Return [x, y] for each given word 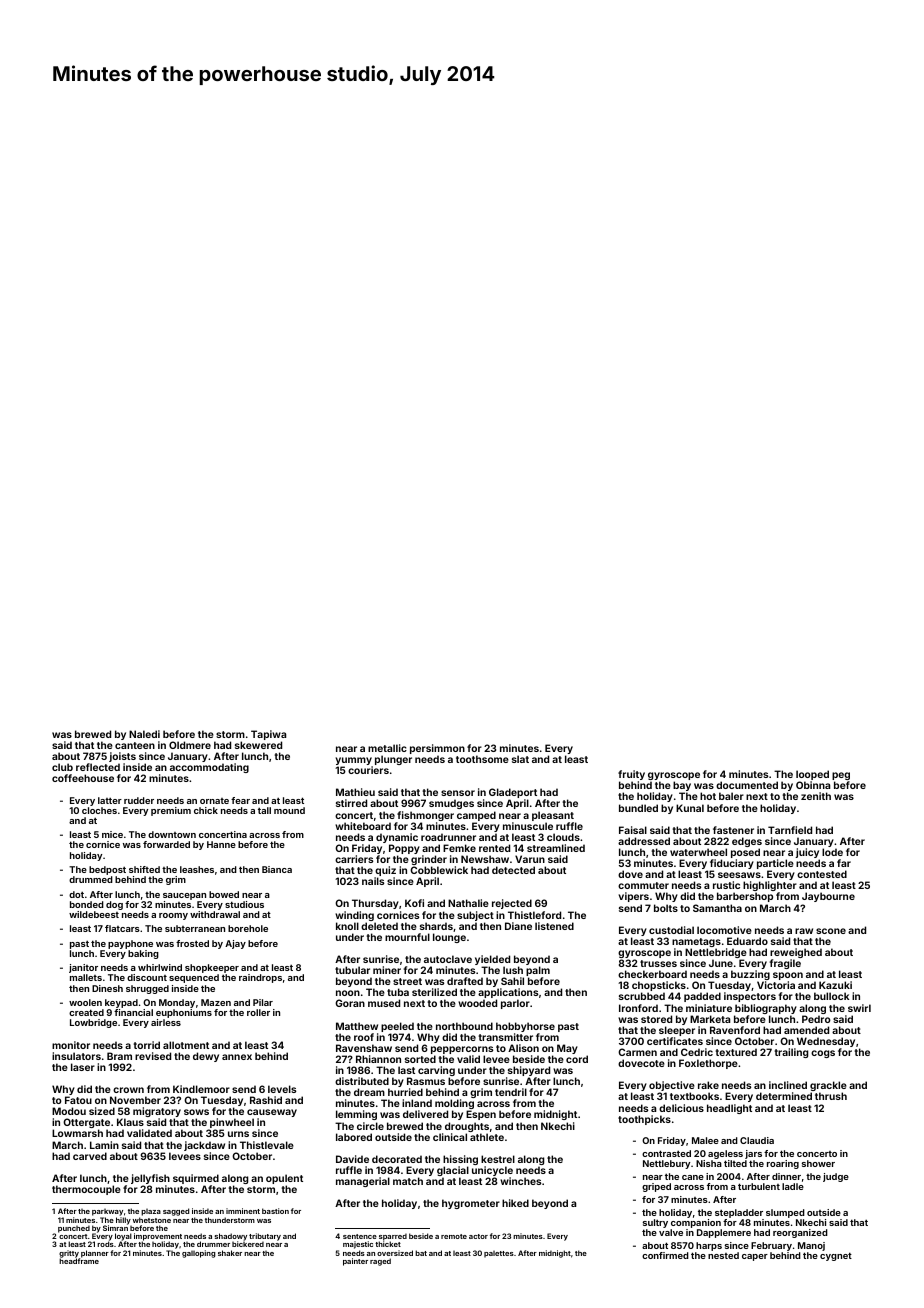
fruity [631, 775]
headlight [729, 1109]
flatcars [122, 928]
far [844, 863]
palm [538, 971]
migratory [157, 1112]
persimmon [437, 749]
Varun [530, 859]
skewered [258, 745]
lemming [356, 1115]
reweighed [796, 953]
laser [83, 1067]
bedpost [107, 870]
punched [74, 1229]
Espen [481, 1115]
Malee [705, 1140]
